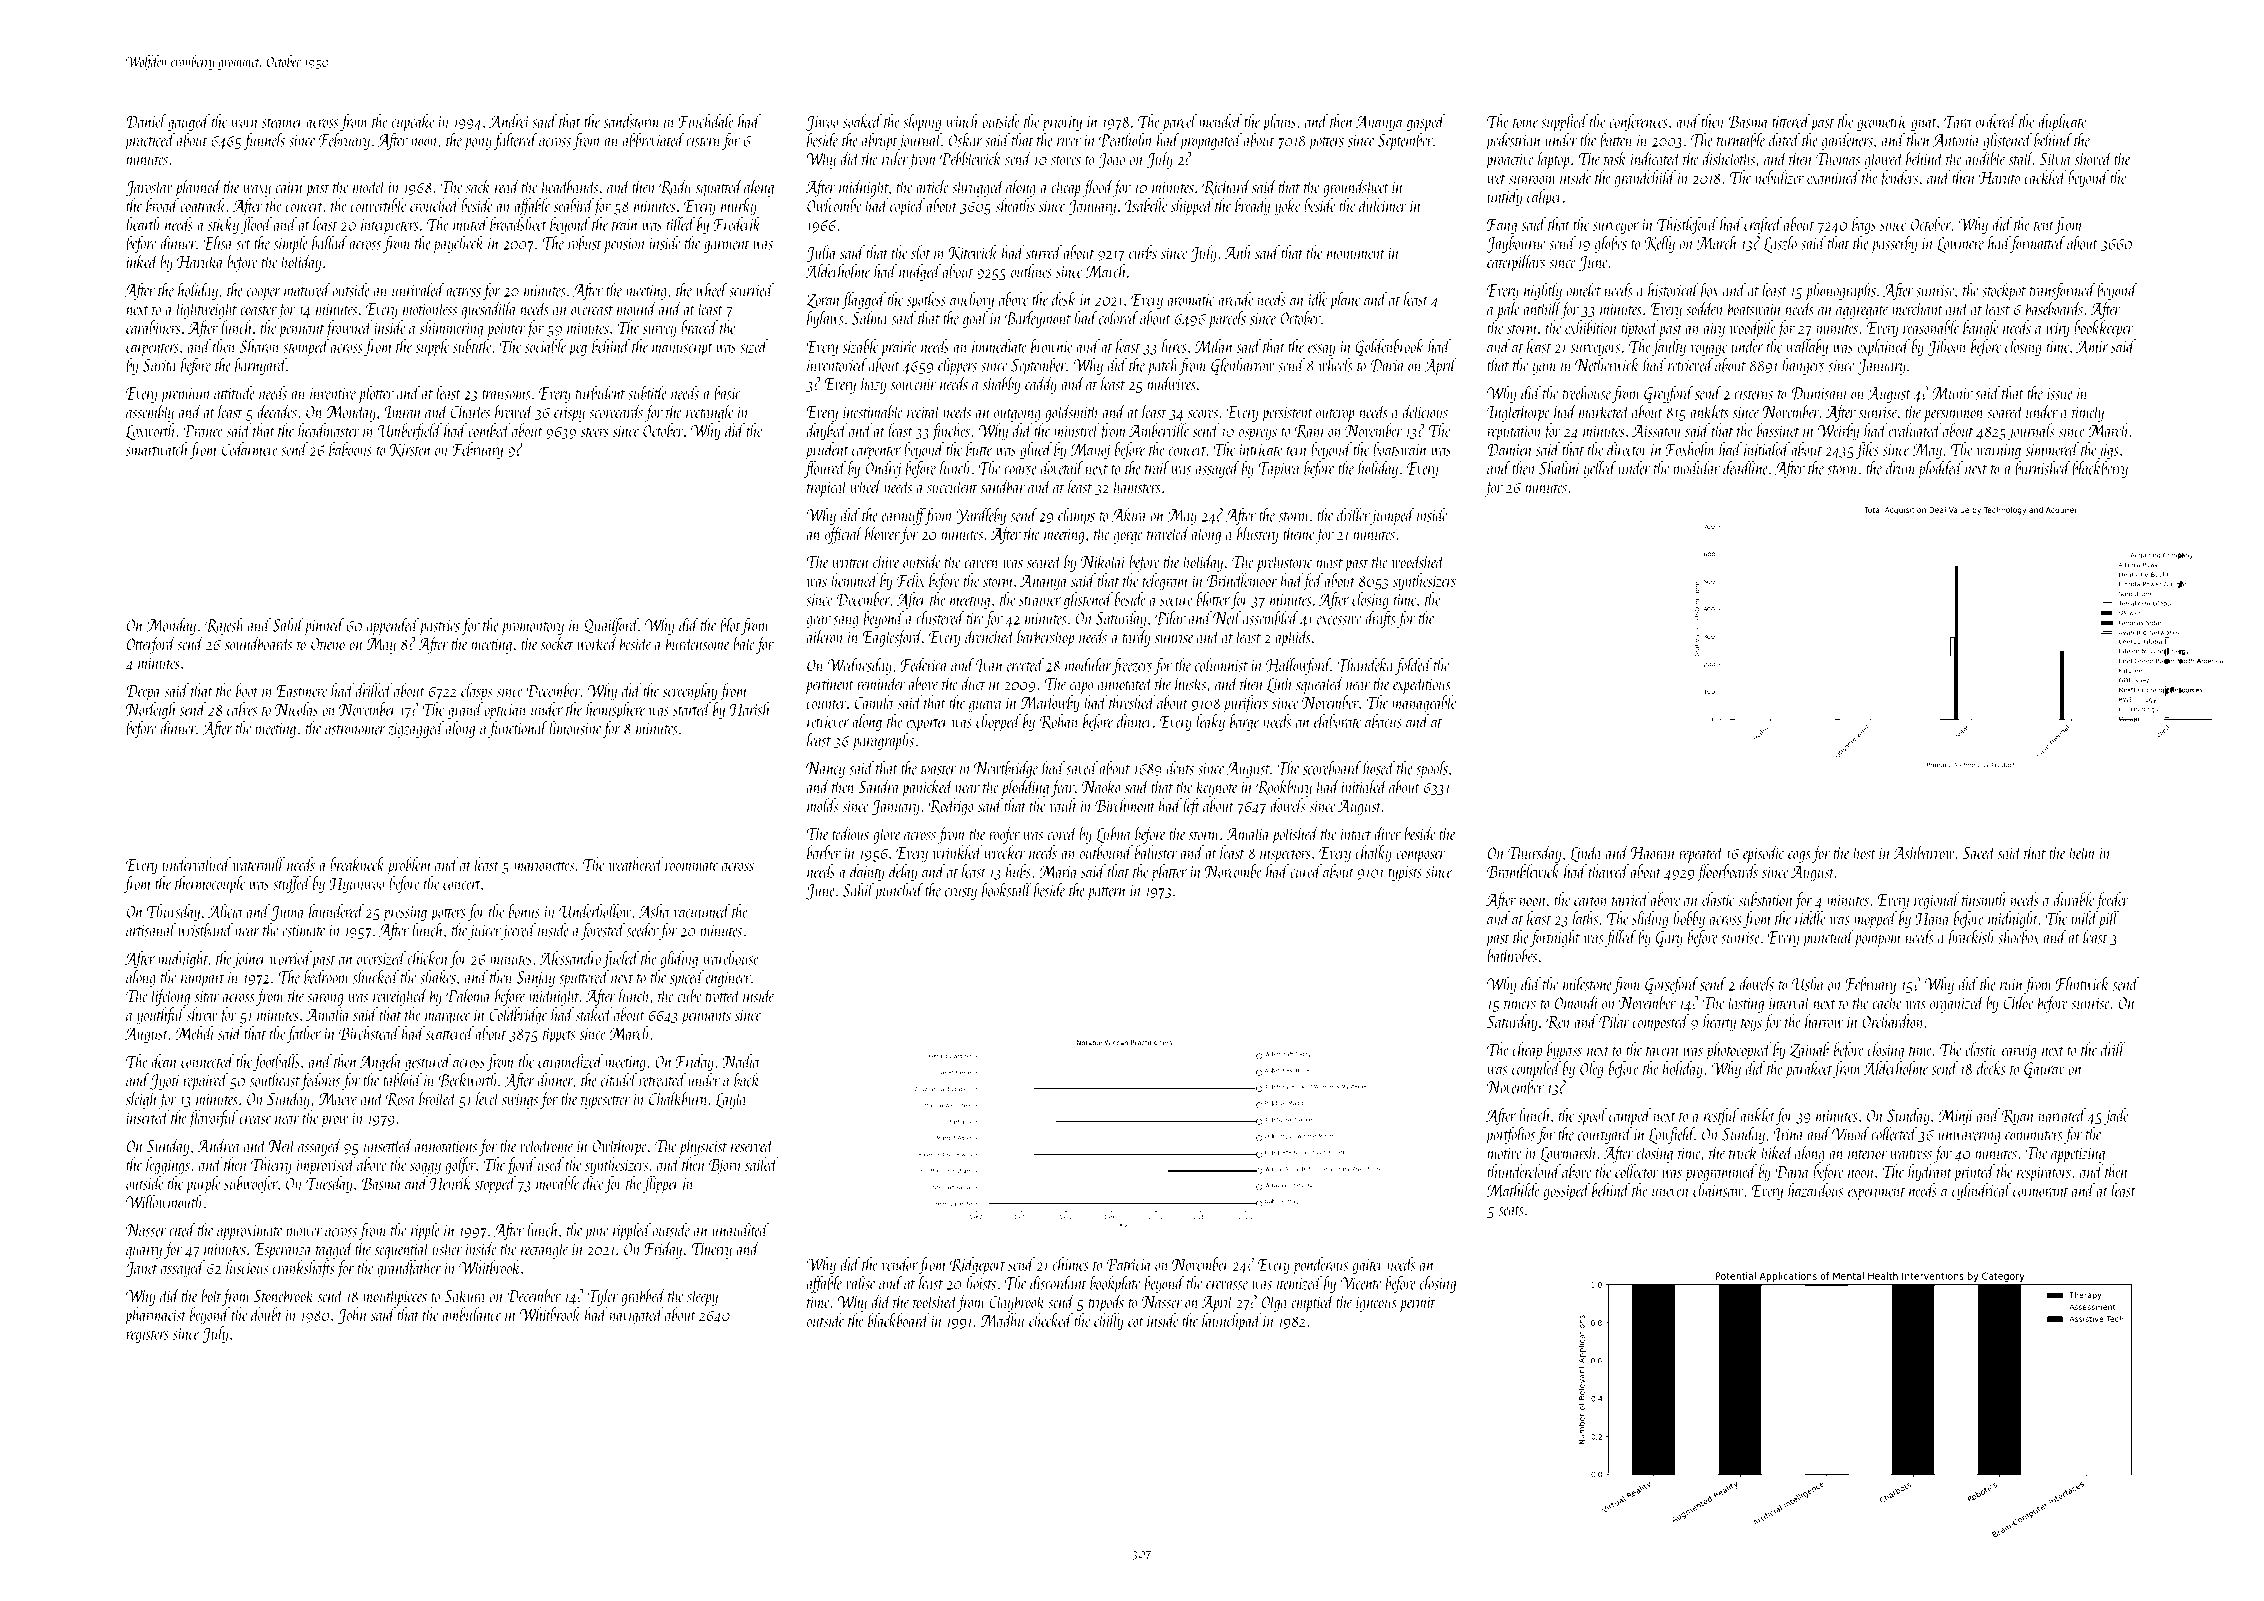  I want to click on Kirsten, so click(410, 450).
